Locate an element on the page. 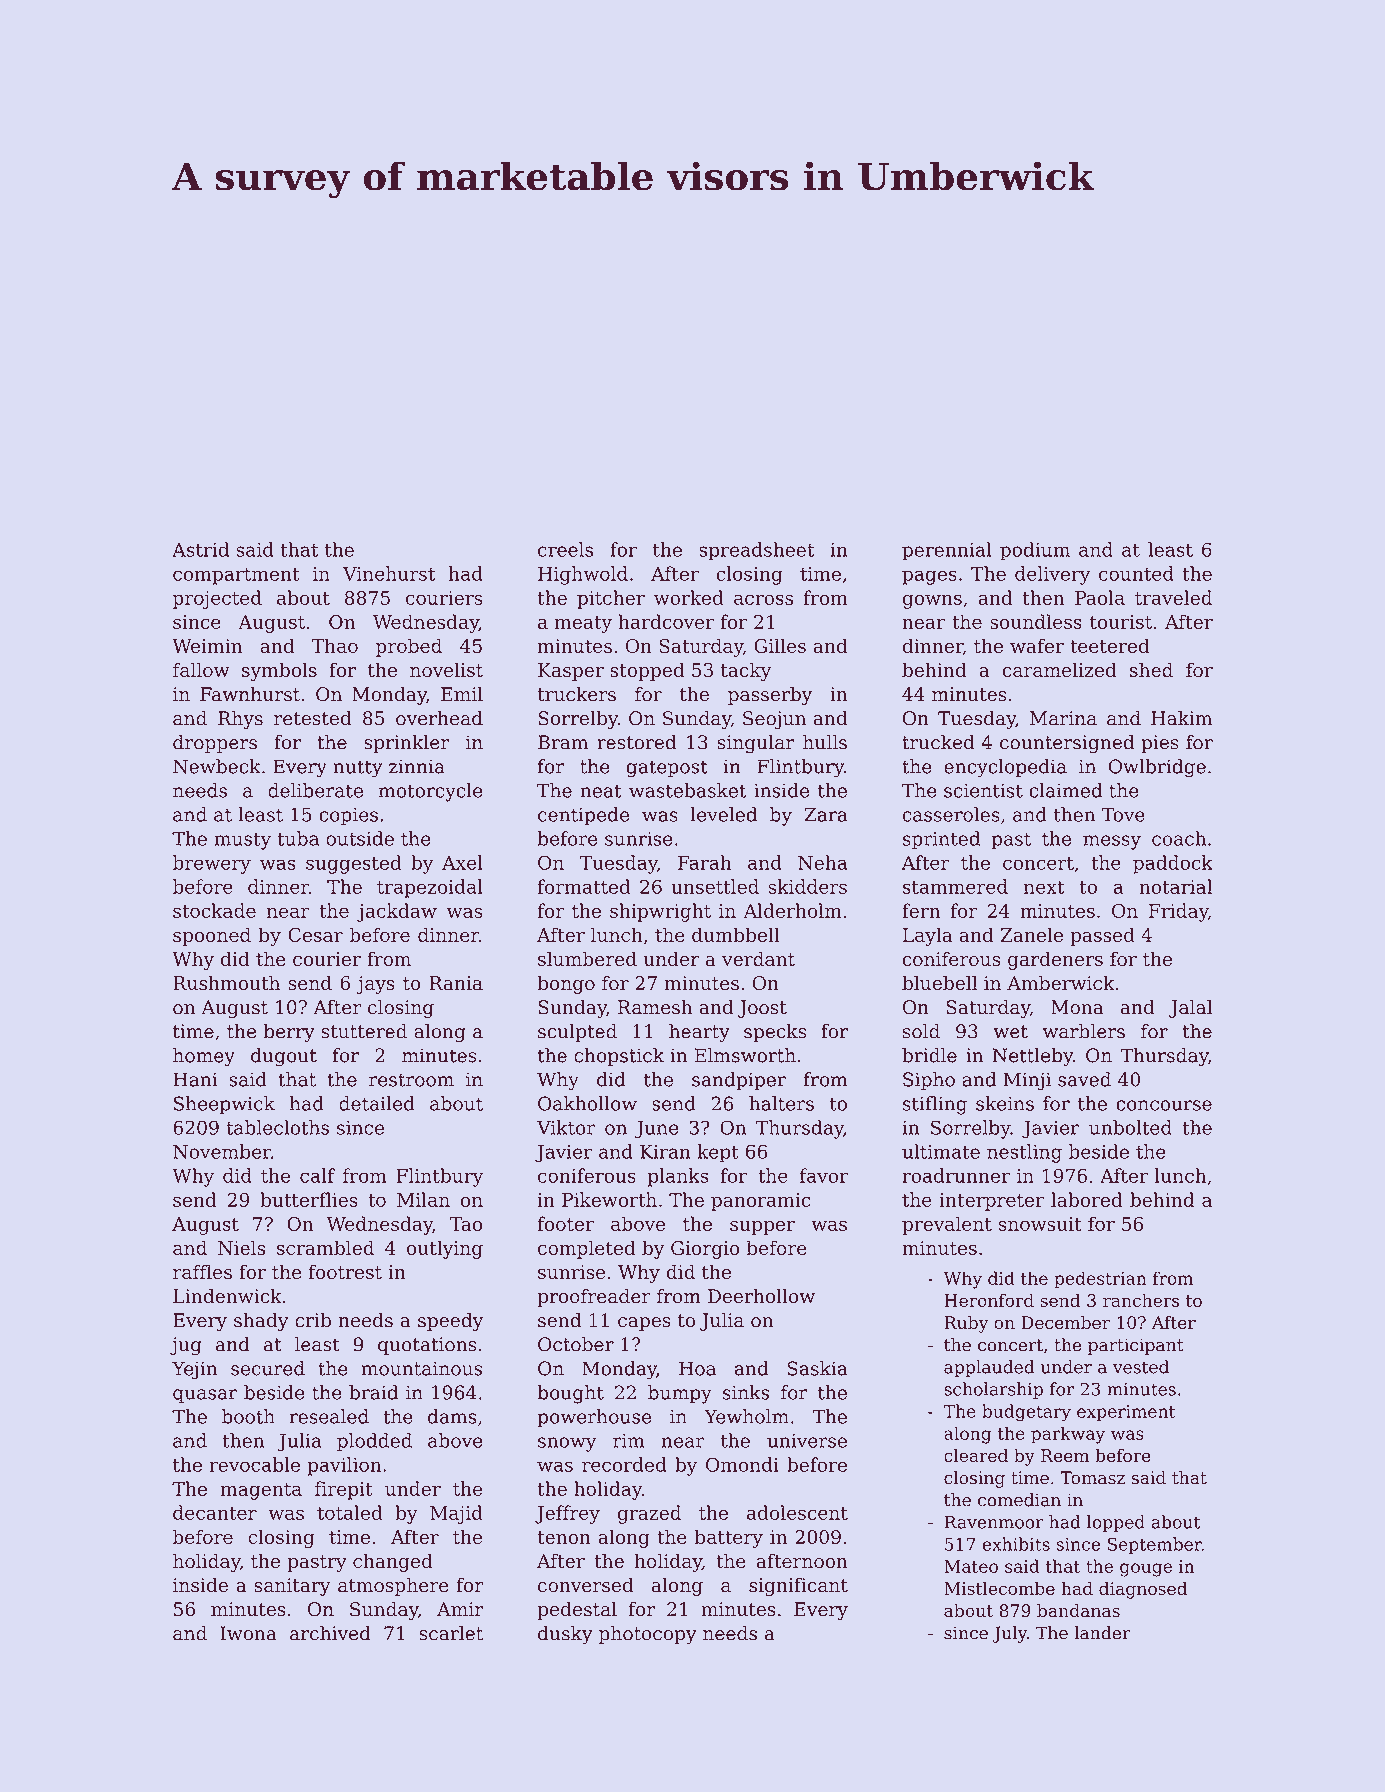 This image has width=1385, height=1792. gowns is located at coordinates (932, 601).
